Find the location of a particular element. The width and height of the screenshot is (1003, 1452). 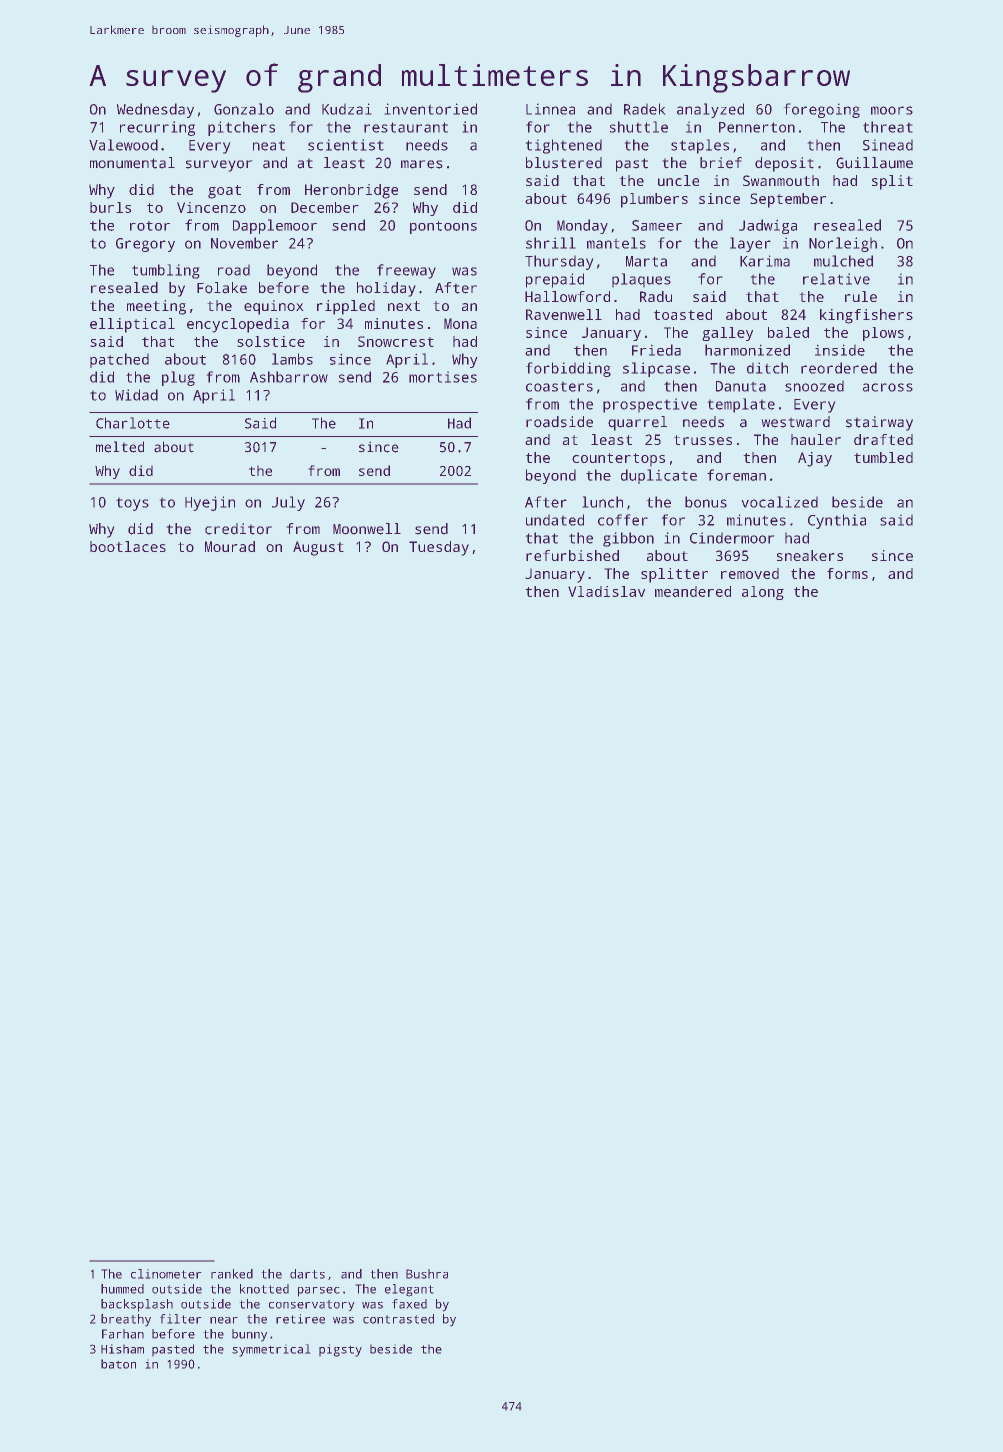

forms is located at coordinates (847, 573).
